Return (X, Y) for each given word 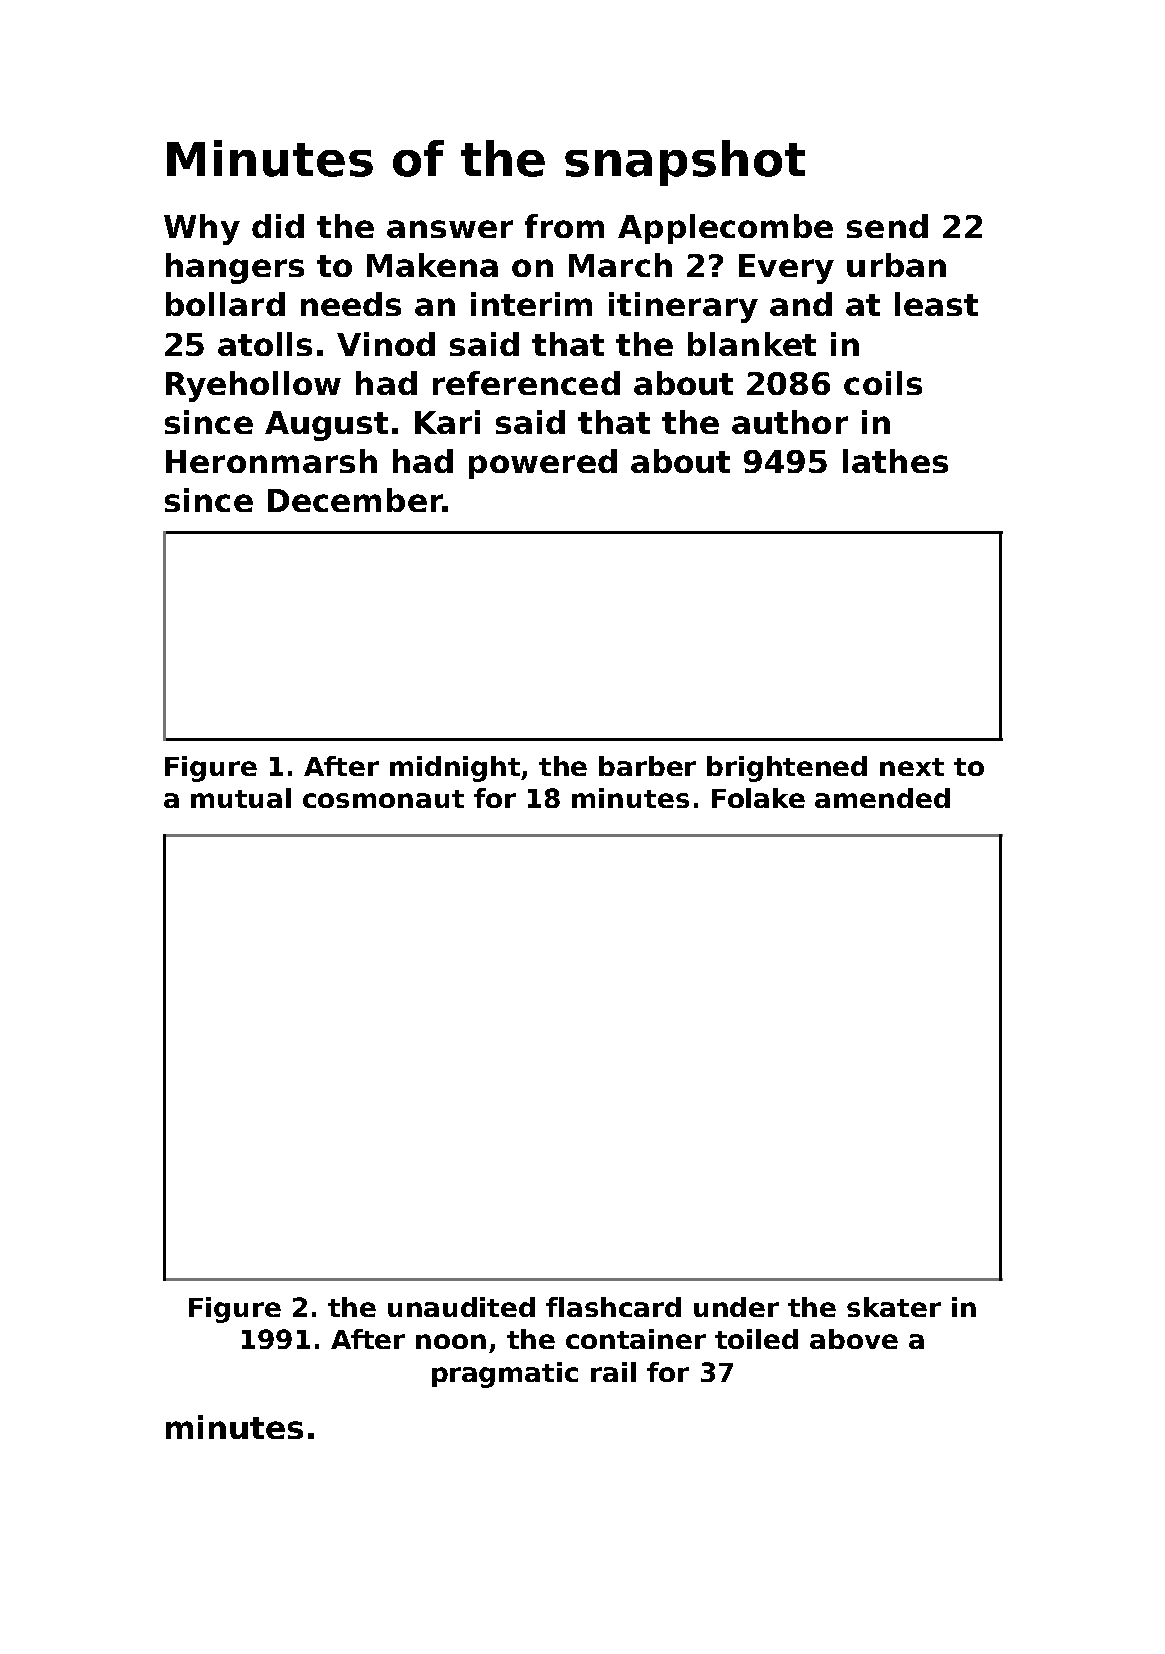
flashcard (613, 1307)
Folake (758, 798)
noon (451, 1341)
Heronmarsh (271, 461)
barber (647, 766)
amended (882, 798)
